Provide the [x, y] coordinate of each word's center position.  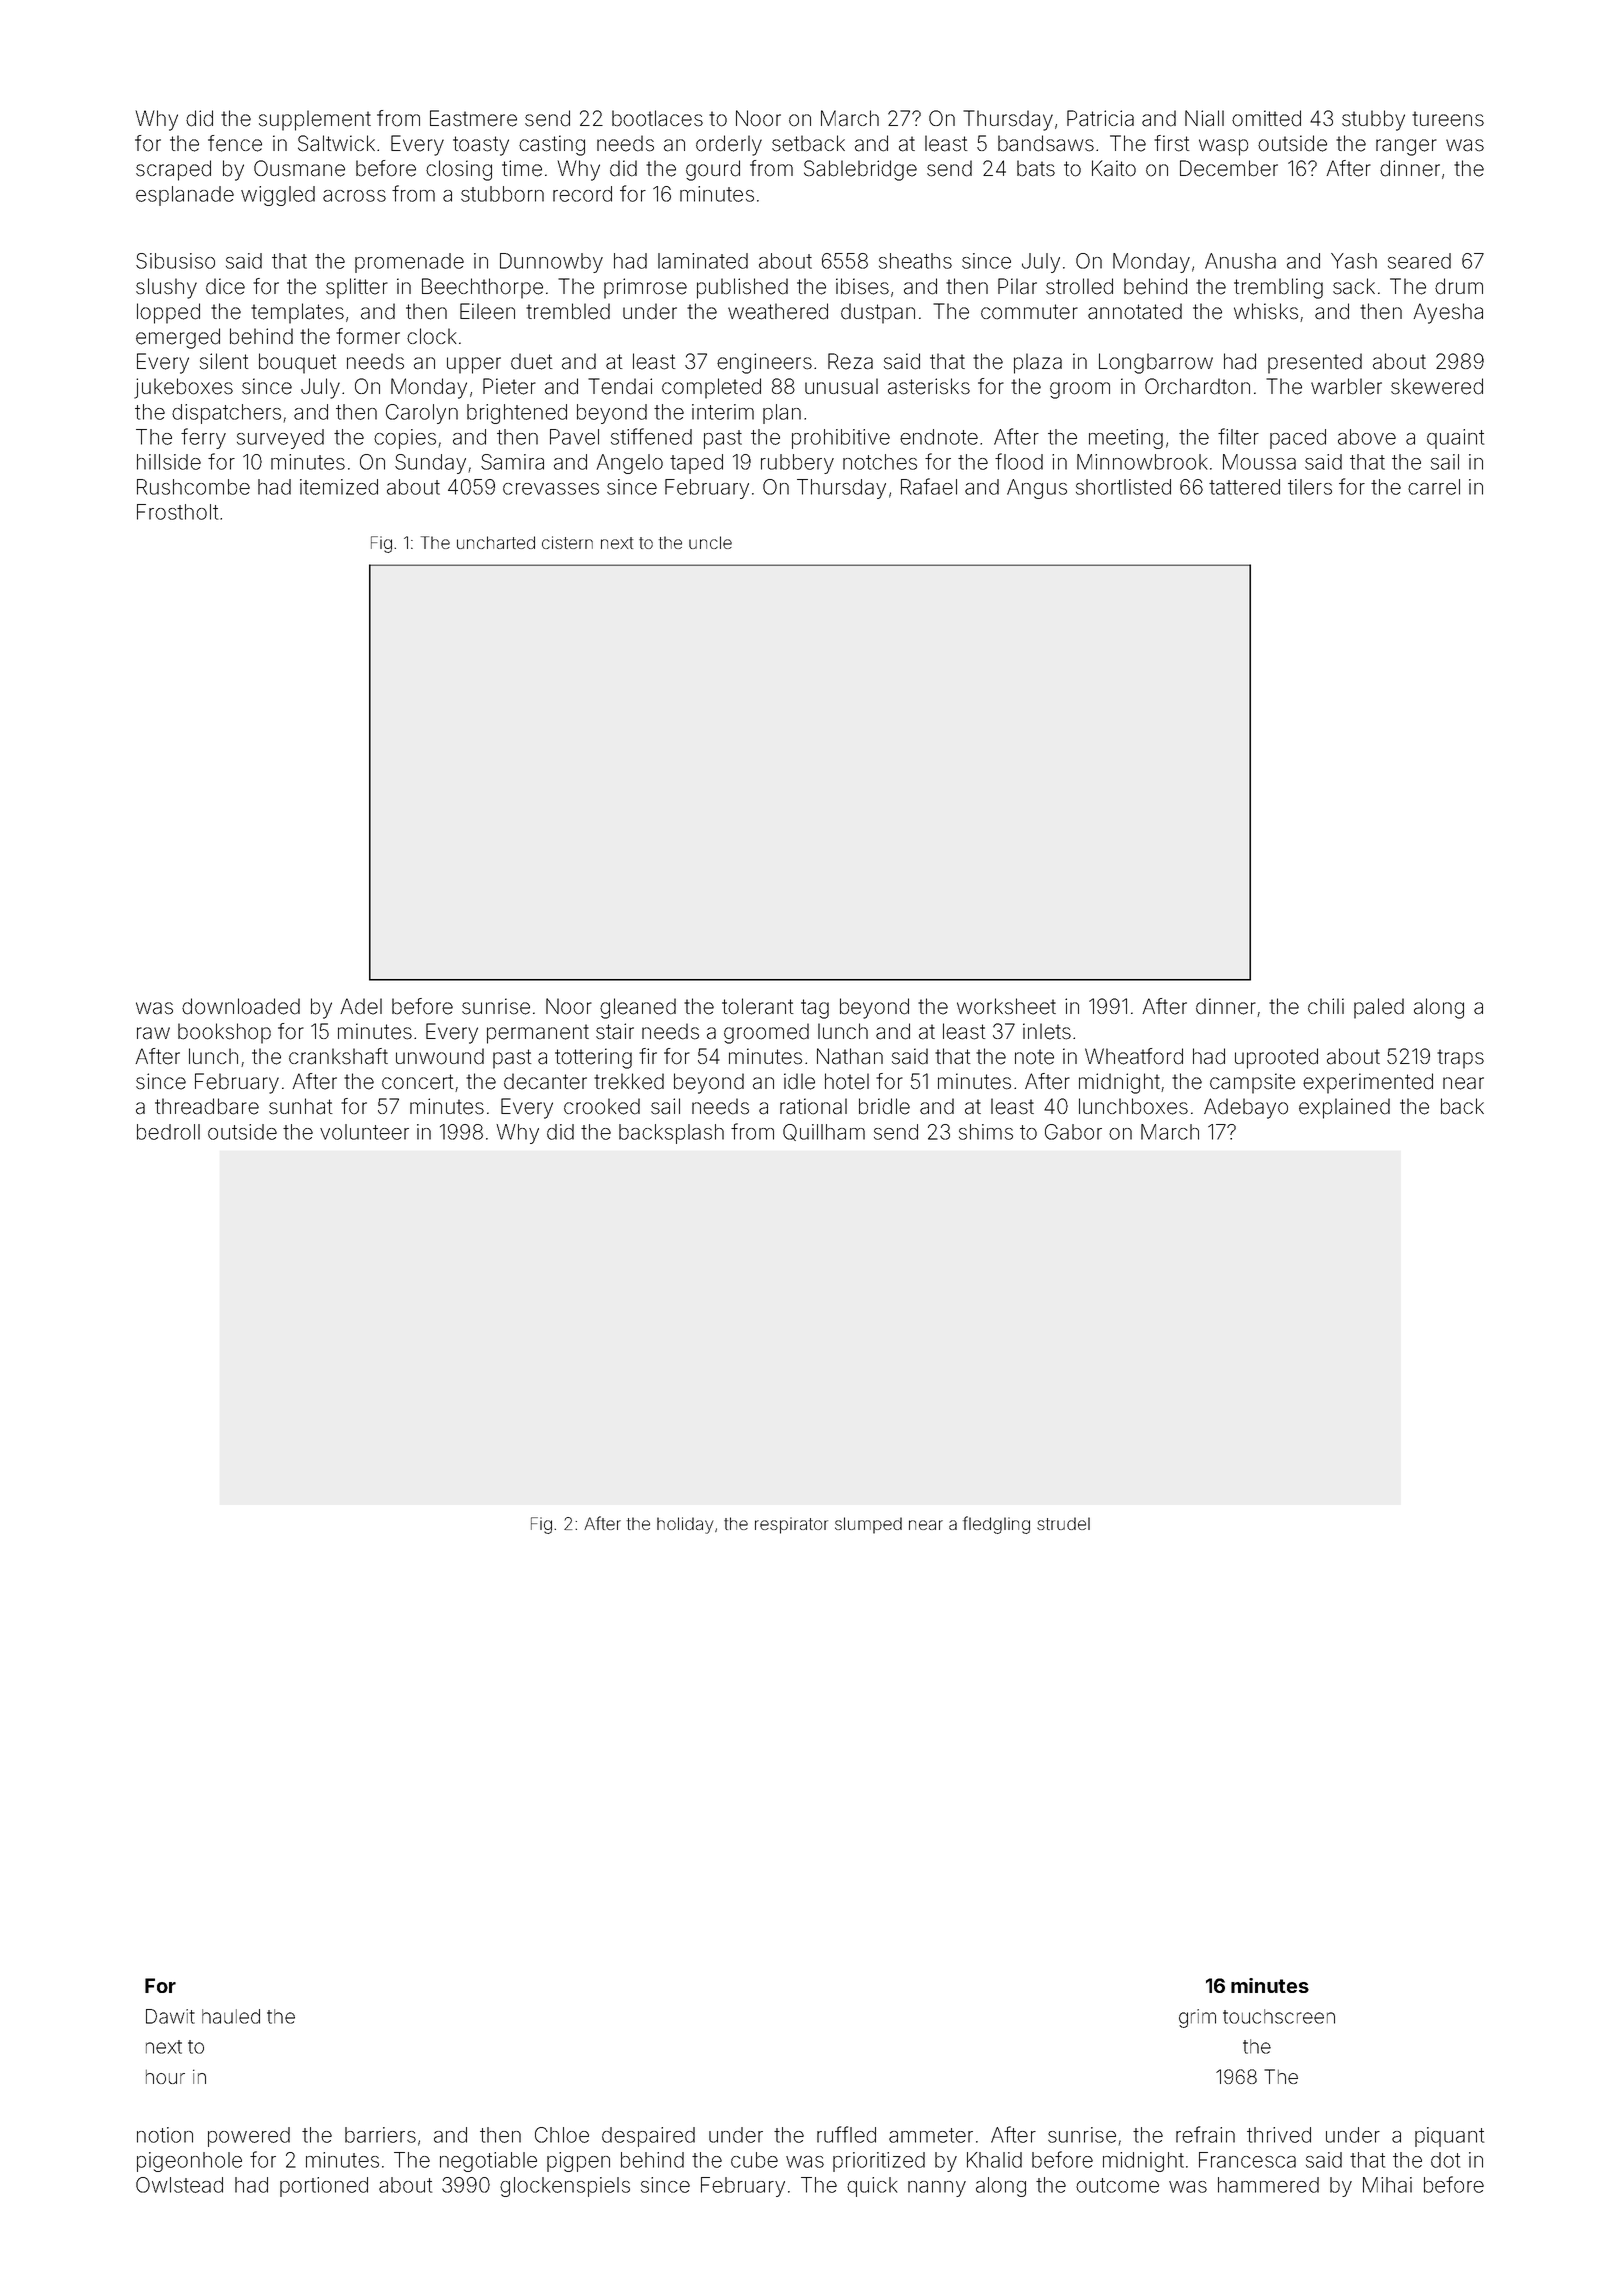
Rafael [929, 486]
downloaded [241, 1006]
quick [872, 2187]
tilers [1310, 487]
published [742, 288]
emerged [178, 338]
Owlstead [179, 2185]
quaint [1455, 439]
